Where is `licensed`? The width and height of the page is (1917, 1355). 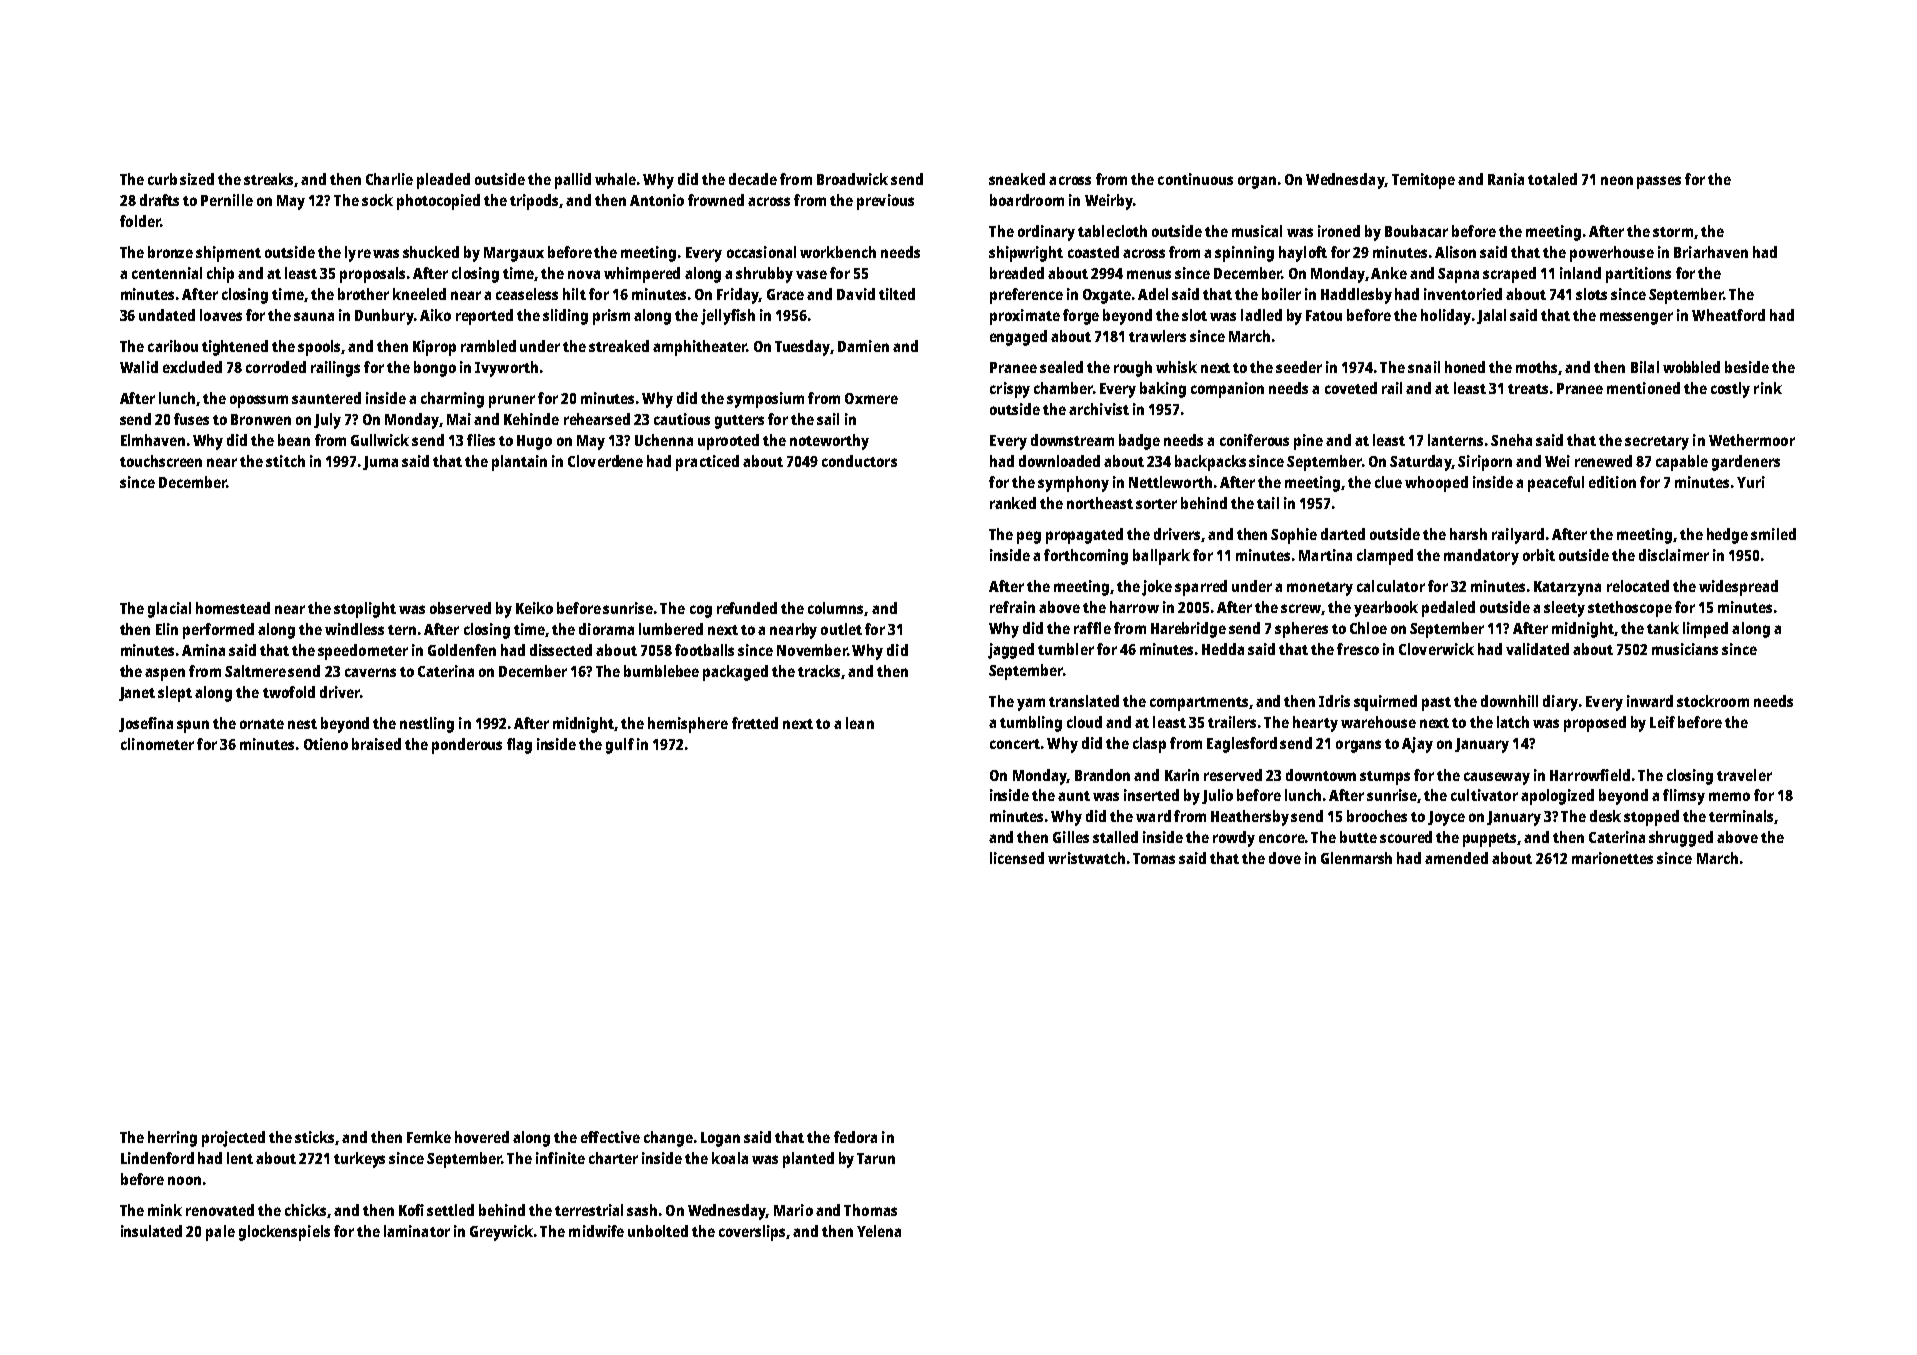 licensed is located at coordinates (1017, 858).
